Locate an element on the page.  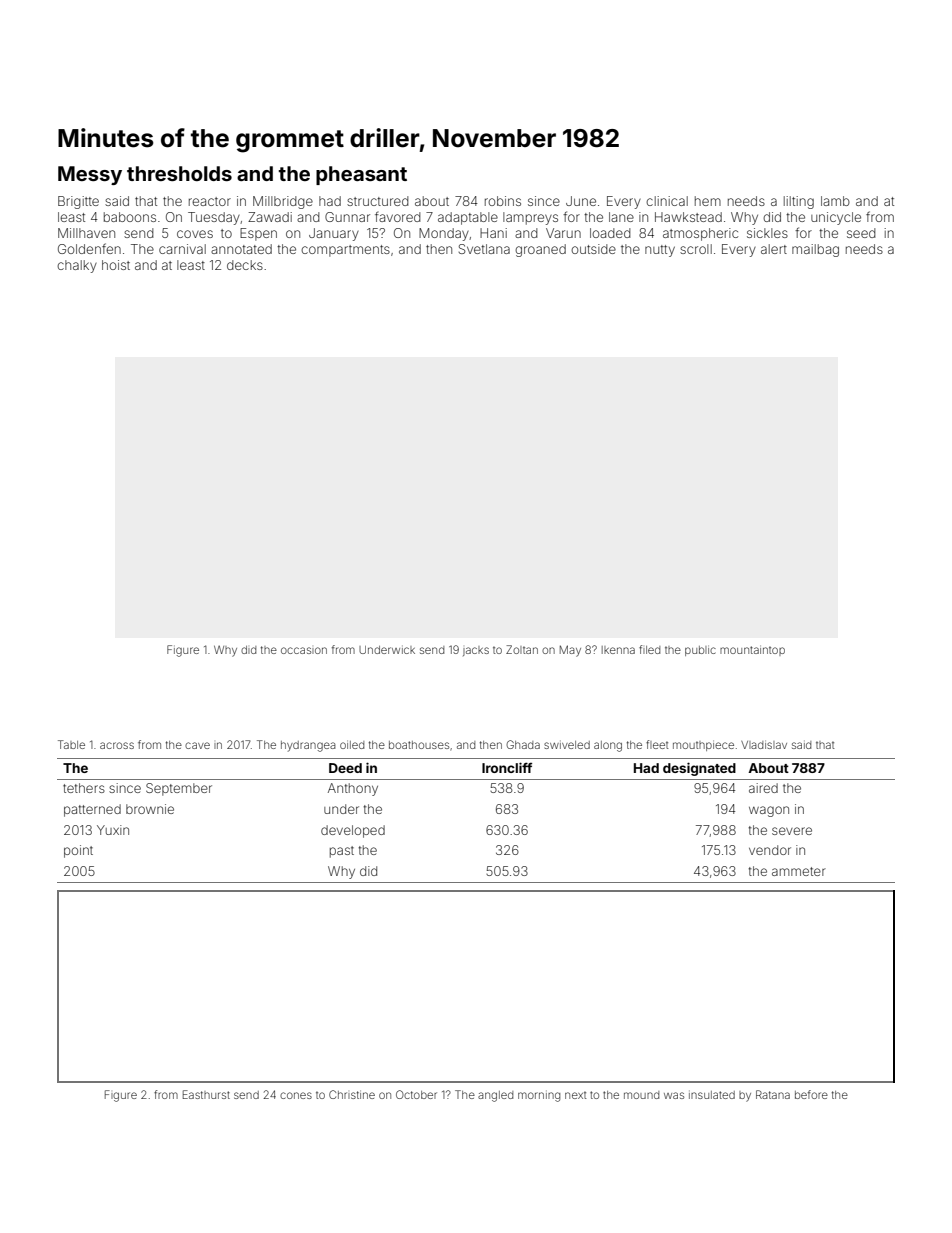
developed is located at coordinates (353, 831).
